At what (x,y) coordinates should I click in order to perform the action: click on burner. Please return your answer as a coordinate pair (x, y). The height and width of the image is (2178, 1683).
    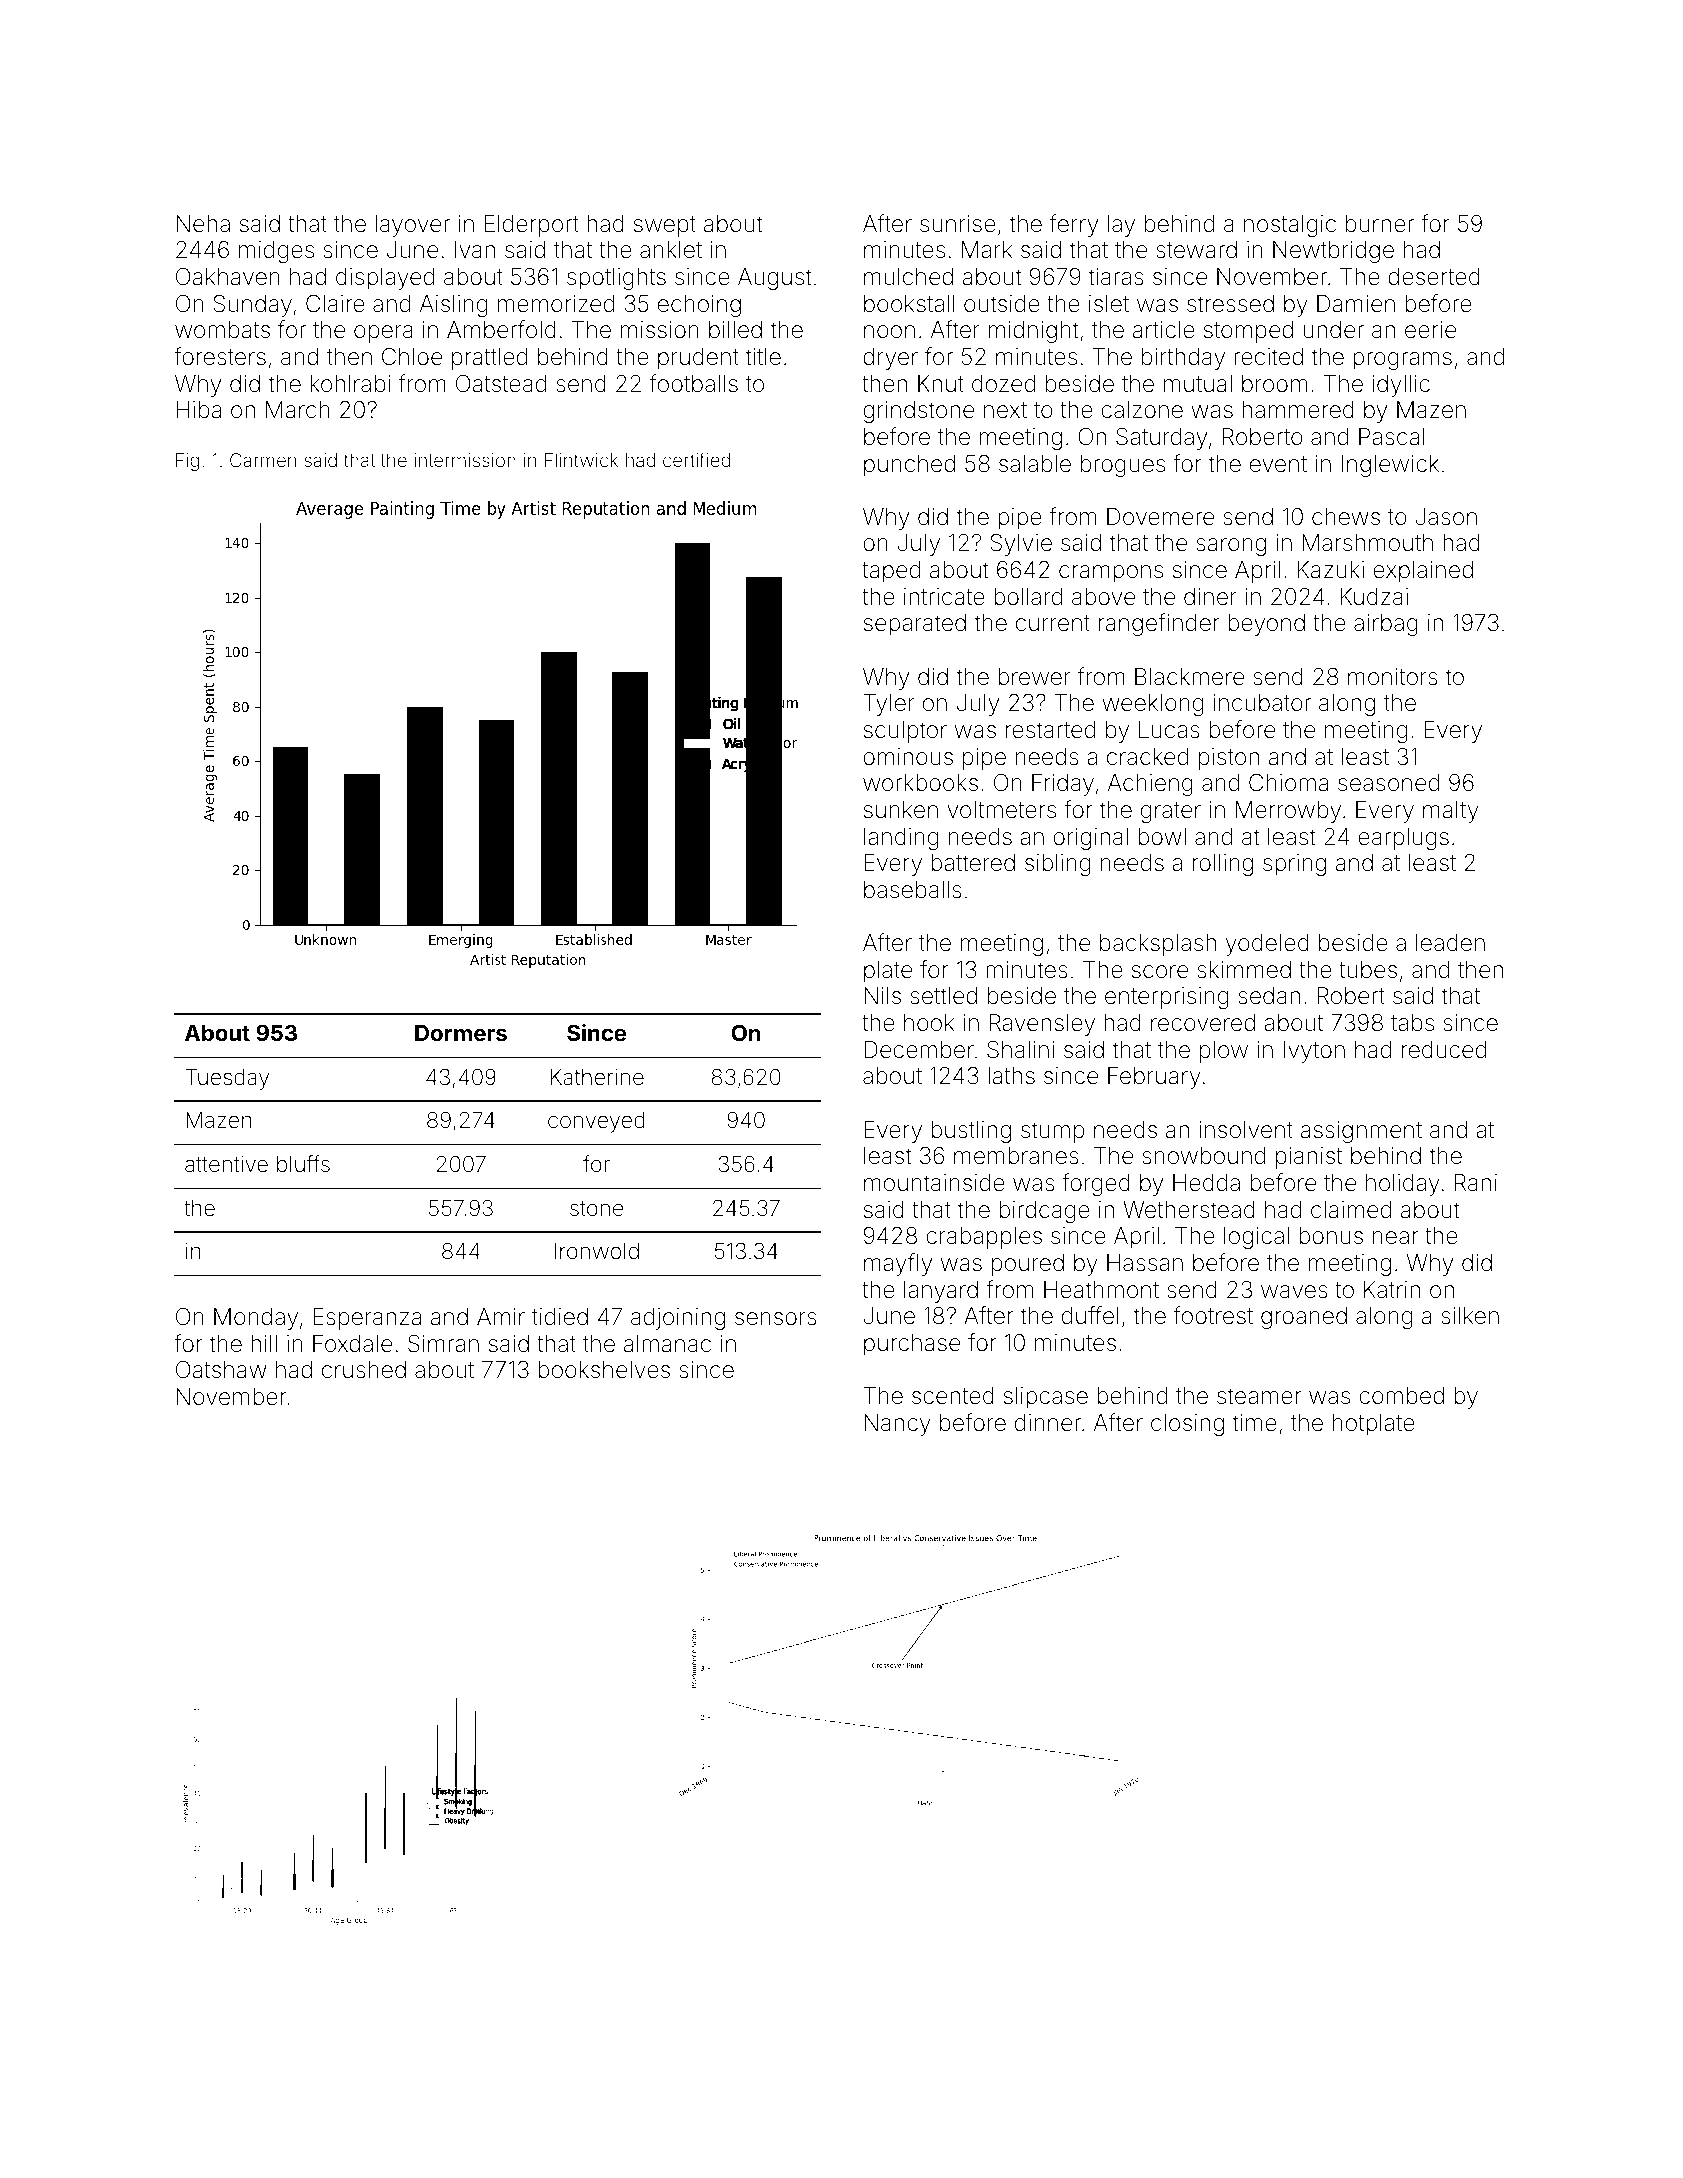
    Looking at the image, I should click on (1380, 224).
